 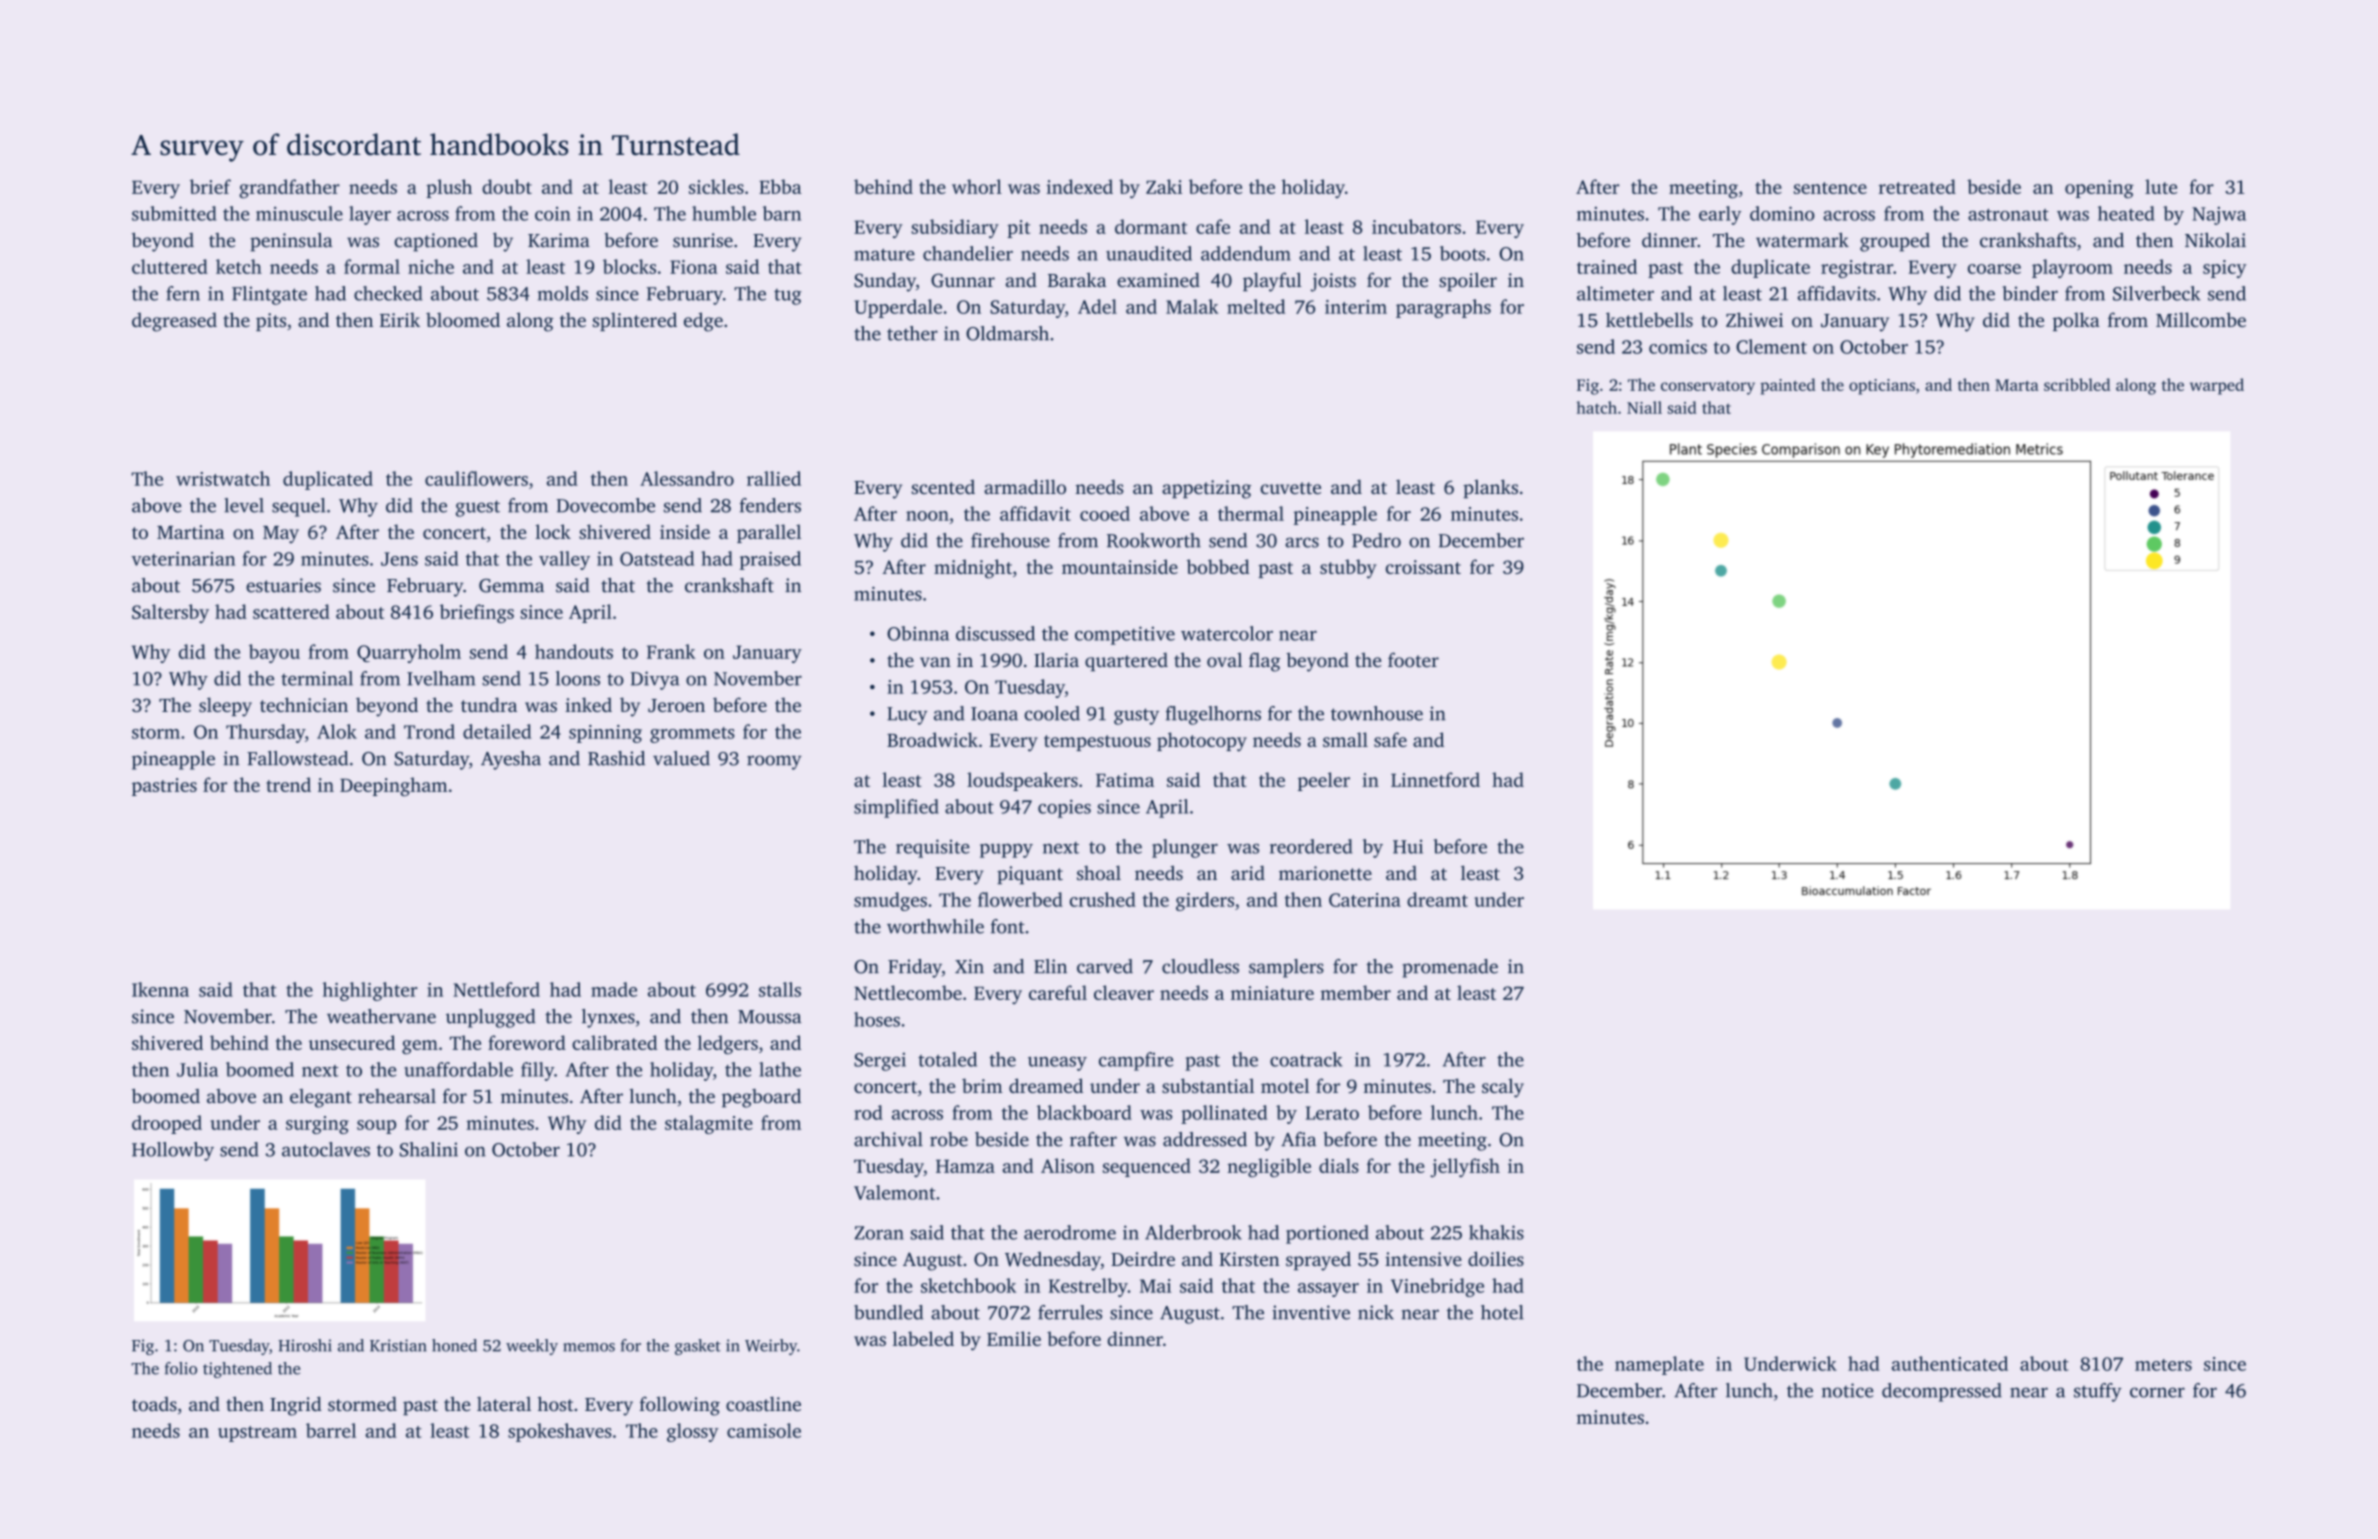 I want to click on camisole, so click(x=764, y=1430).
